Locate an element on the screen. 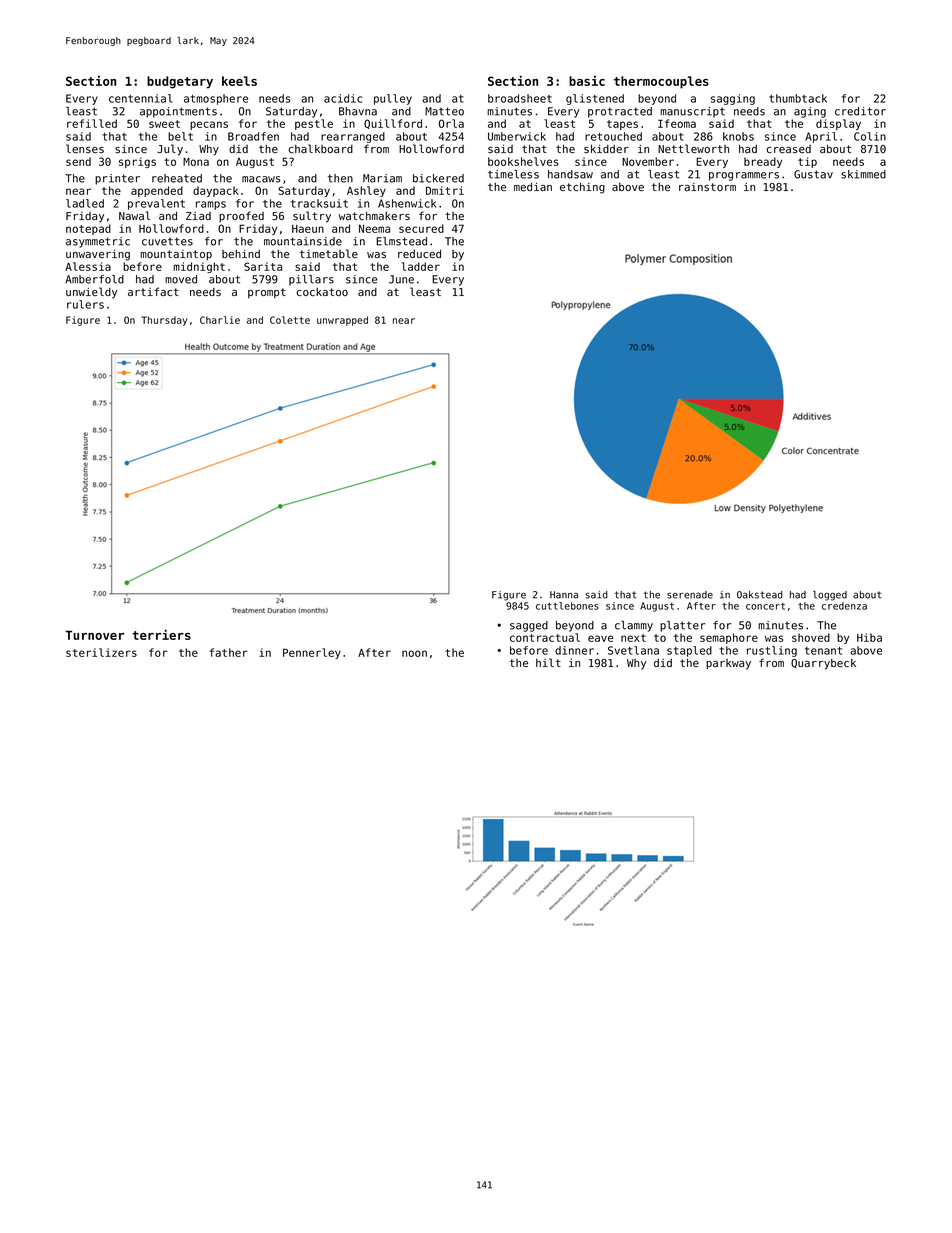 The width and height of the screenshot is (952, 1233). terriers is located at coordinates (161, 634).
